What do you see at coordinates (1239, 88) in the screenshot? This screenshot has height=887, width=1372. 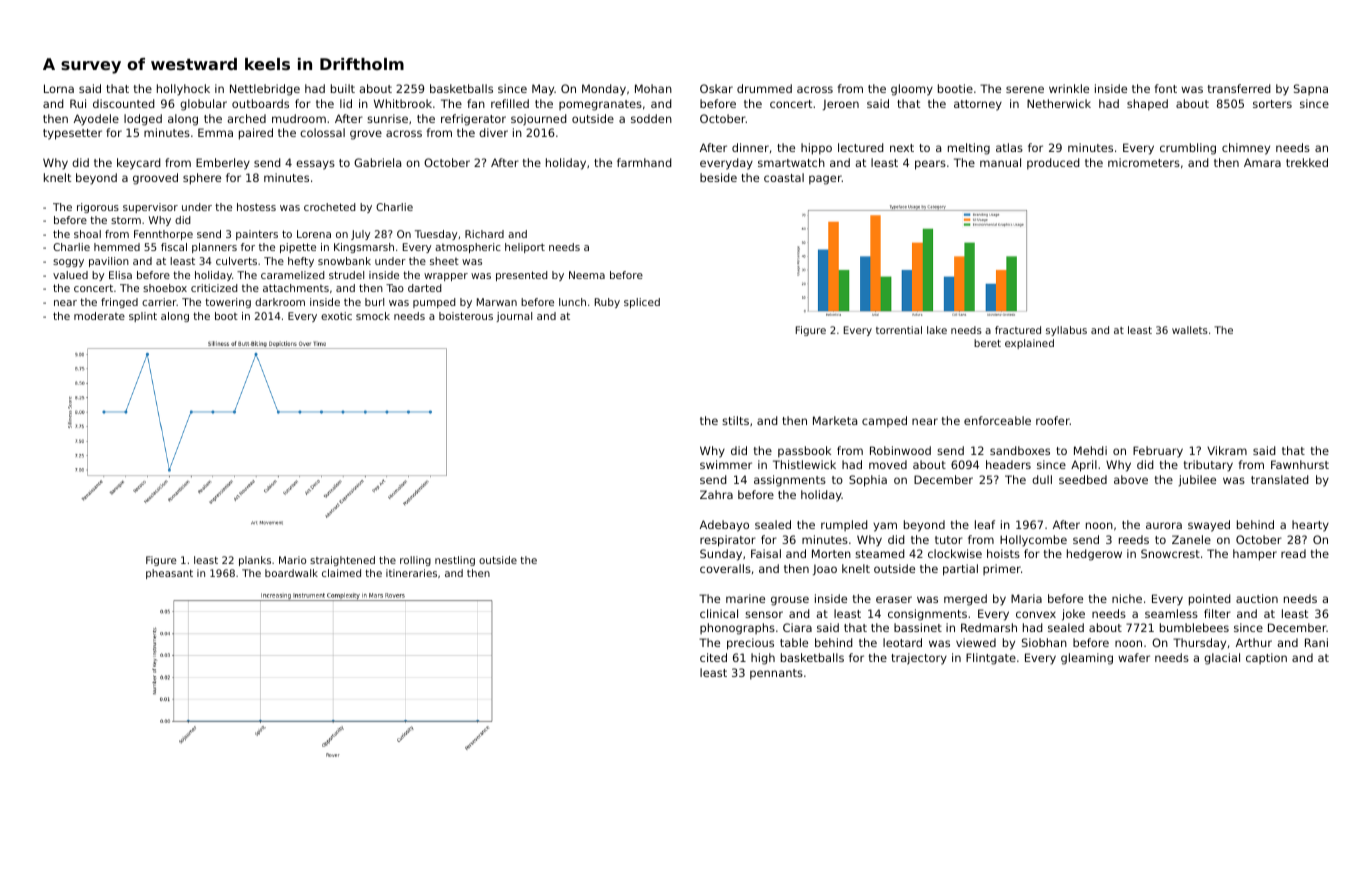 I see `transferred` at bounding box center [1239, 88].
